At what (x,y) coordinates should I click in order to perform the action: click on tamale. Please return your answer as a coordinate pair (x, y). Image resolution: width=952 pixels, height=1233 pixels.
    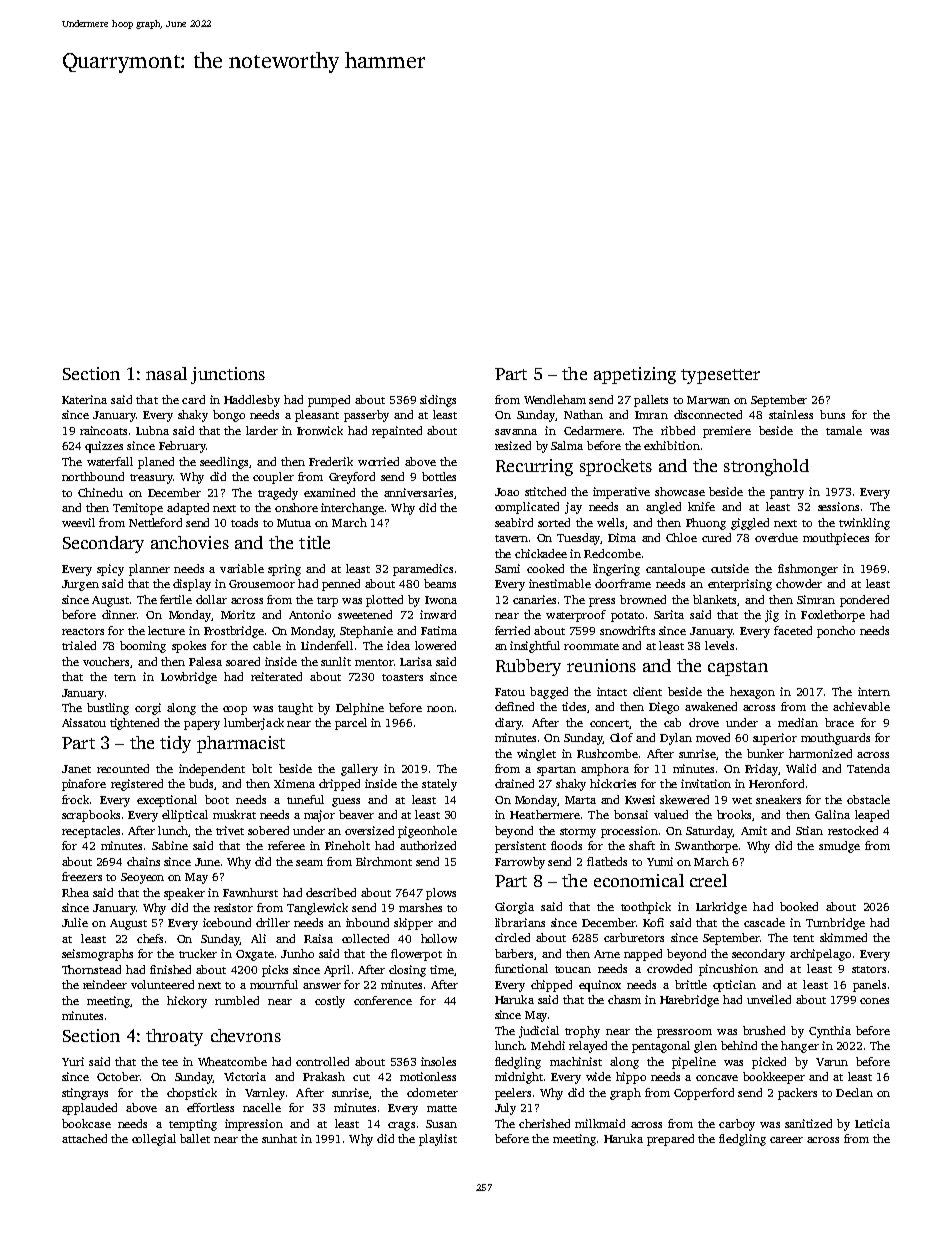
    Looking at the image, I should click on (844, 430).
